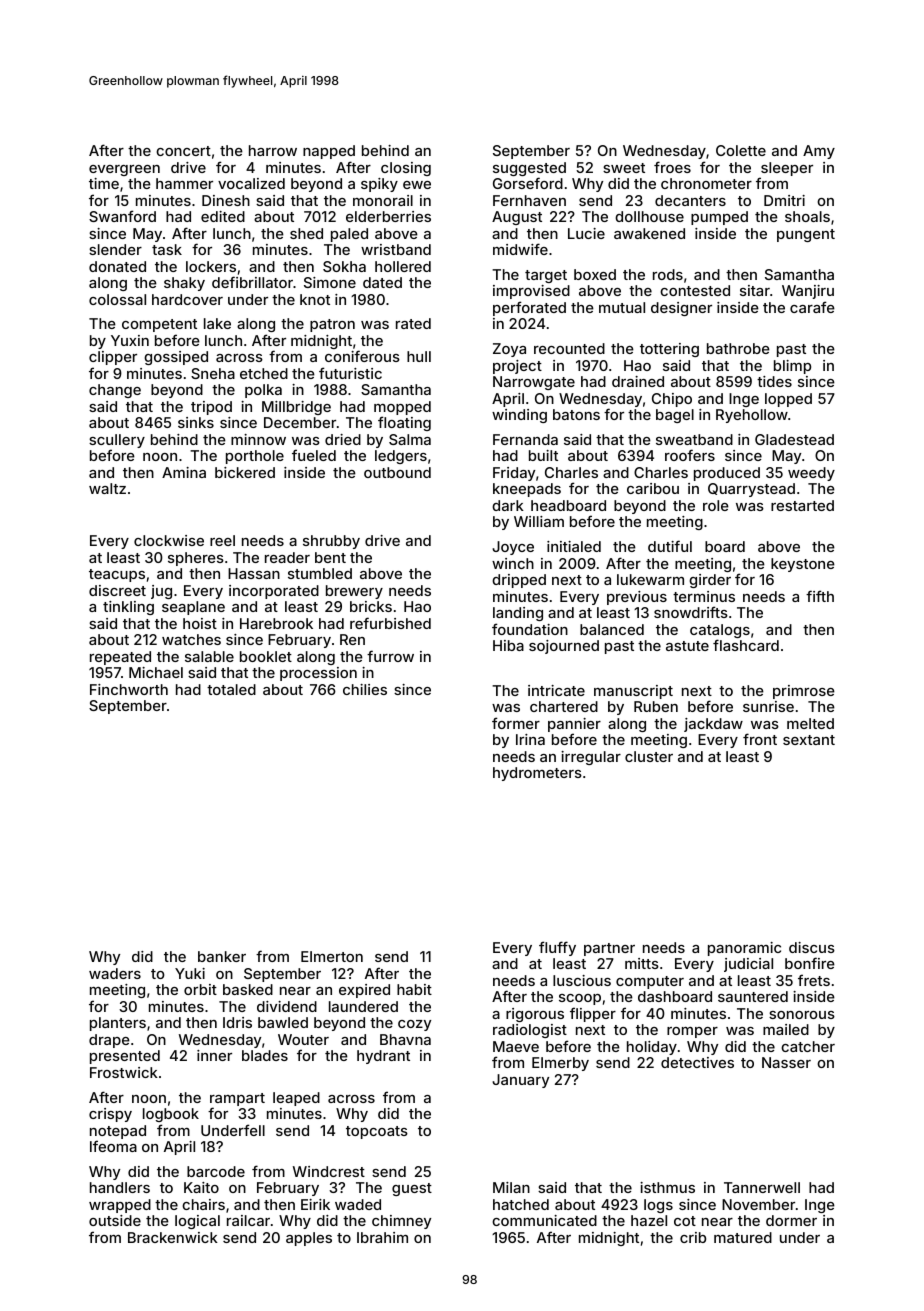 Image resolution: width=924 pixels, height=1311 pixels. Describe the element at coordinates (176, 358) in the image. I see `gossiped` at that location.
